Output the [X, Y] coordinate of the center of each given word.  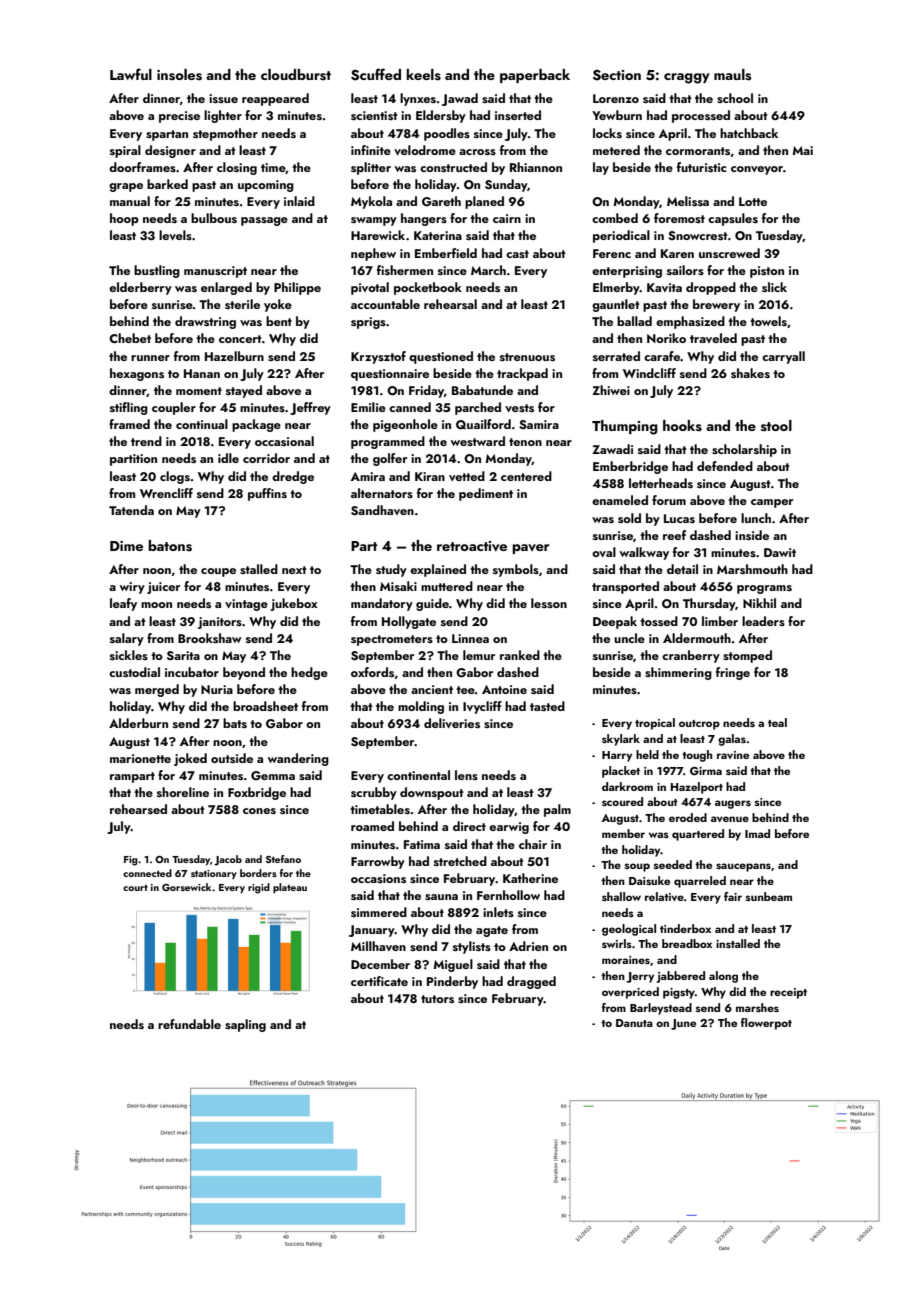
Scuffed [376, 74]
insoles [179, 75]
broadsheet [265, 706]
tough [697, 756]
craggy [687, 78]
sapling [245, 1025]
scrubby [374, 793]
